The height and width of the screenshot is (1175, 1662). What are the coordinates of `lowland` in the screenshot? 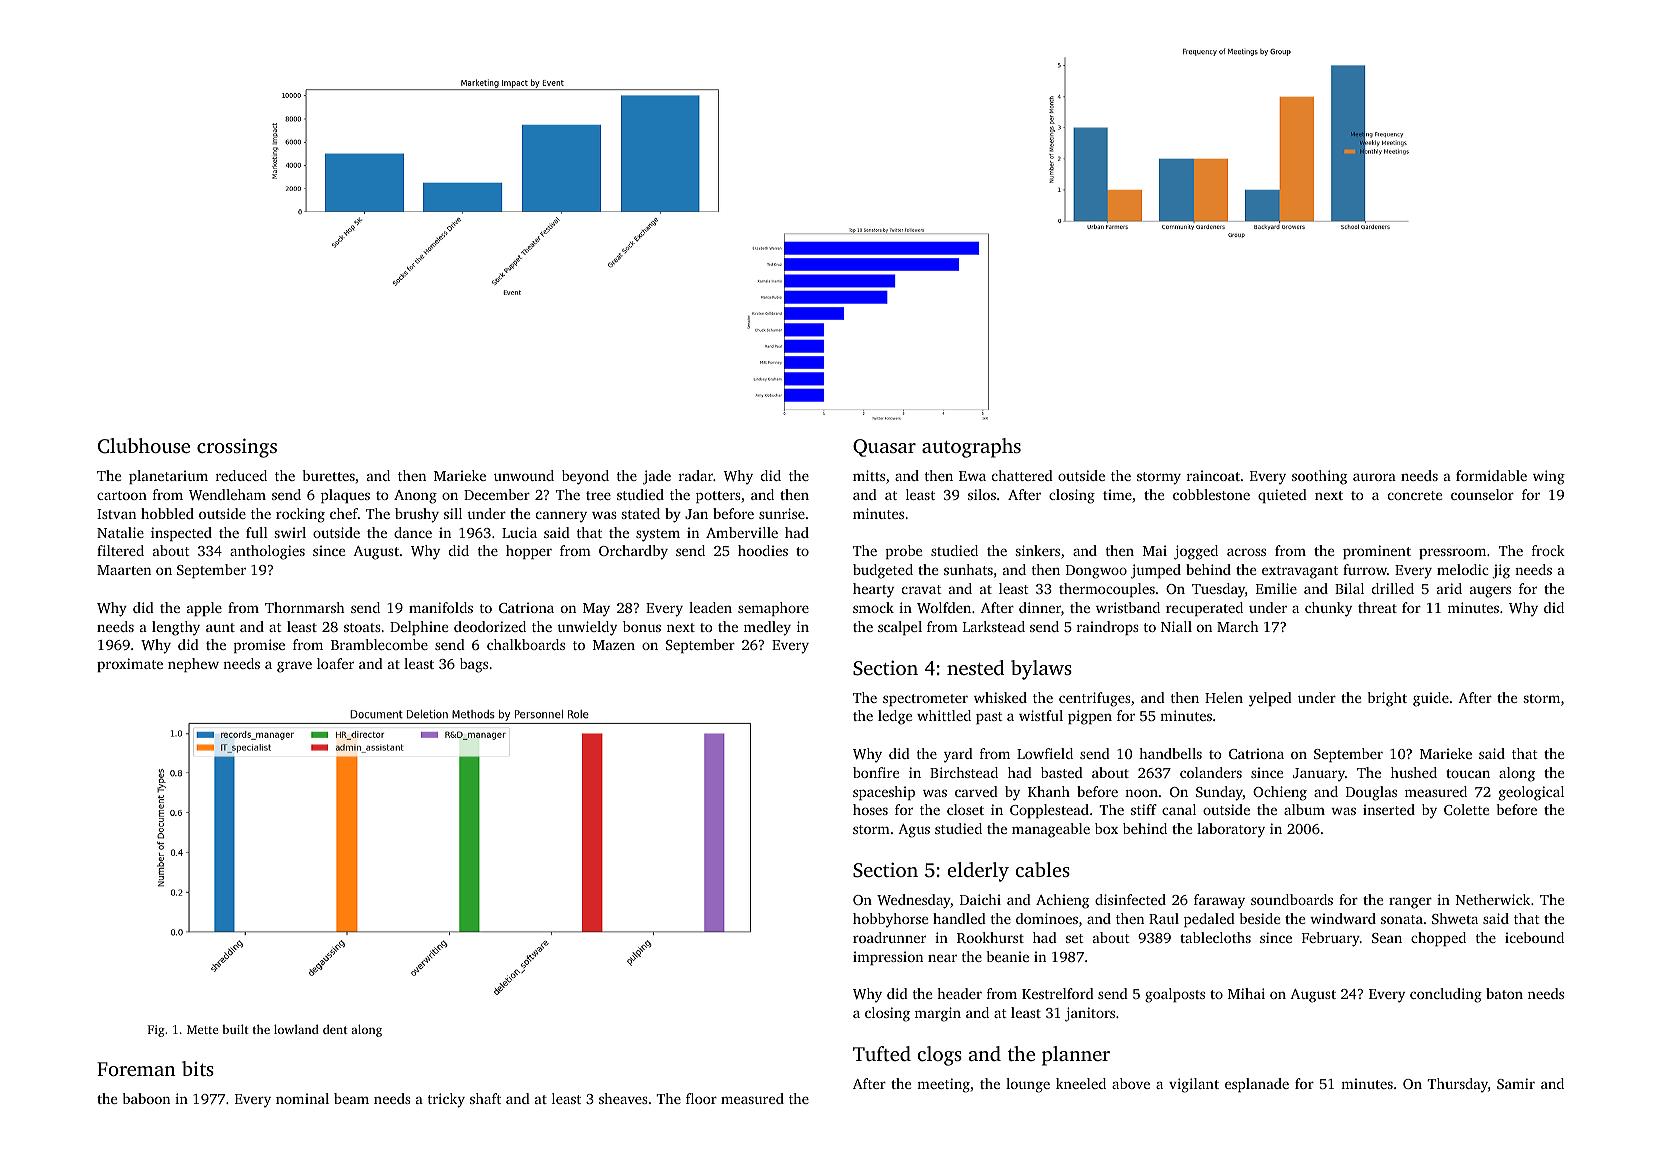 It's located at (296, 1029).
